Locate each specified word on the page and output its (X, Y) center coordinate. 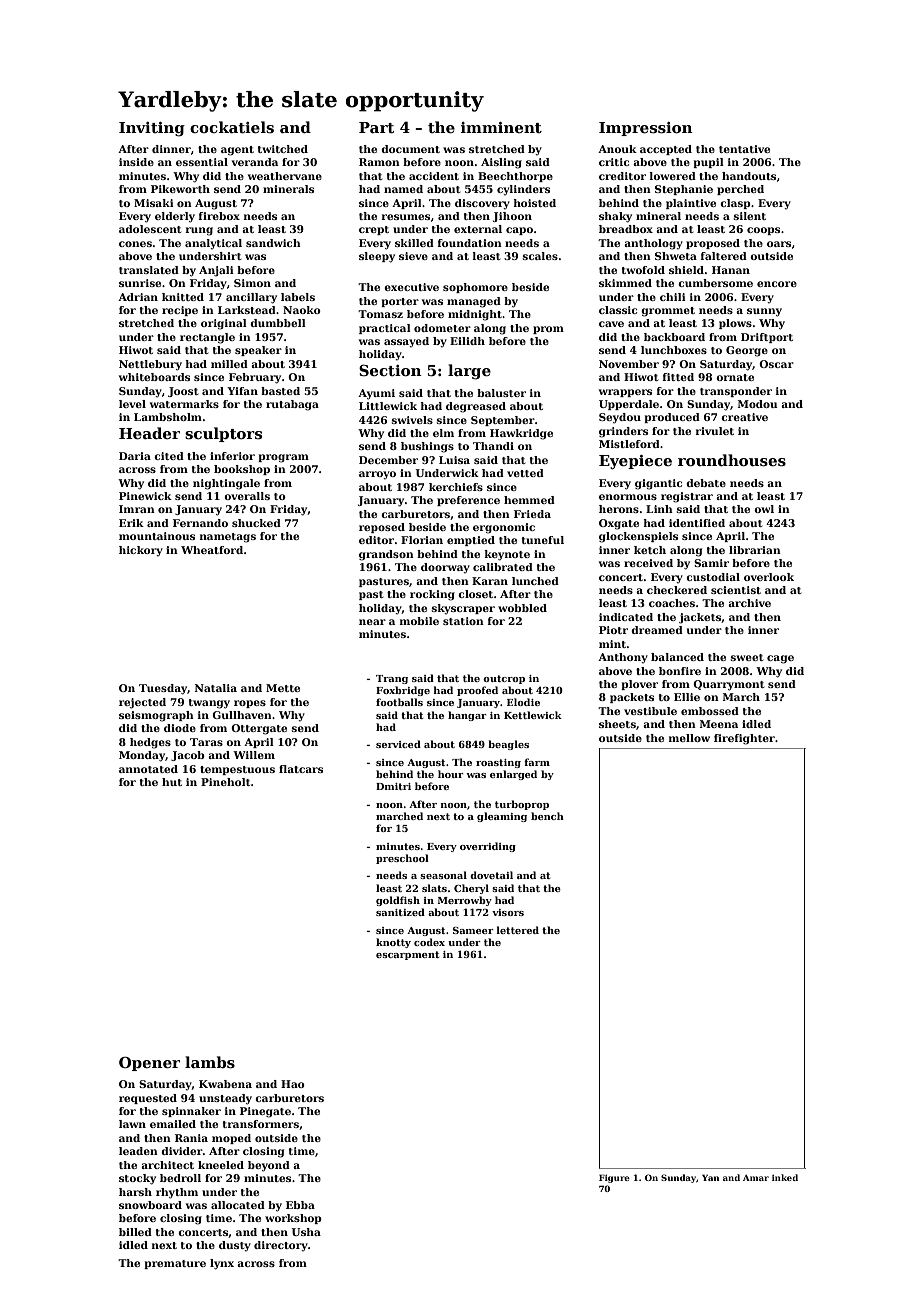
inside (136, 162)
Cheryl (471, 889)
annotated (148, 769)
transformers (261, 1124)
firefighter (744, 739)
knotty (393, 943)
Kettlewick (533, 715)
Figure (614, 1178)
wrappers (625, 393)
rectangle (207, 338)
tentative (744, 149)
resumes (406, 217)
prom (548, 330)
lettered (518, 930)
